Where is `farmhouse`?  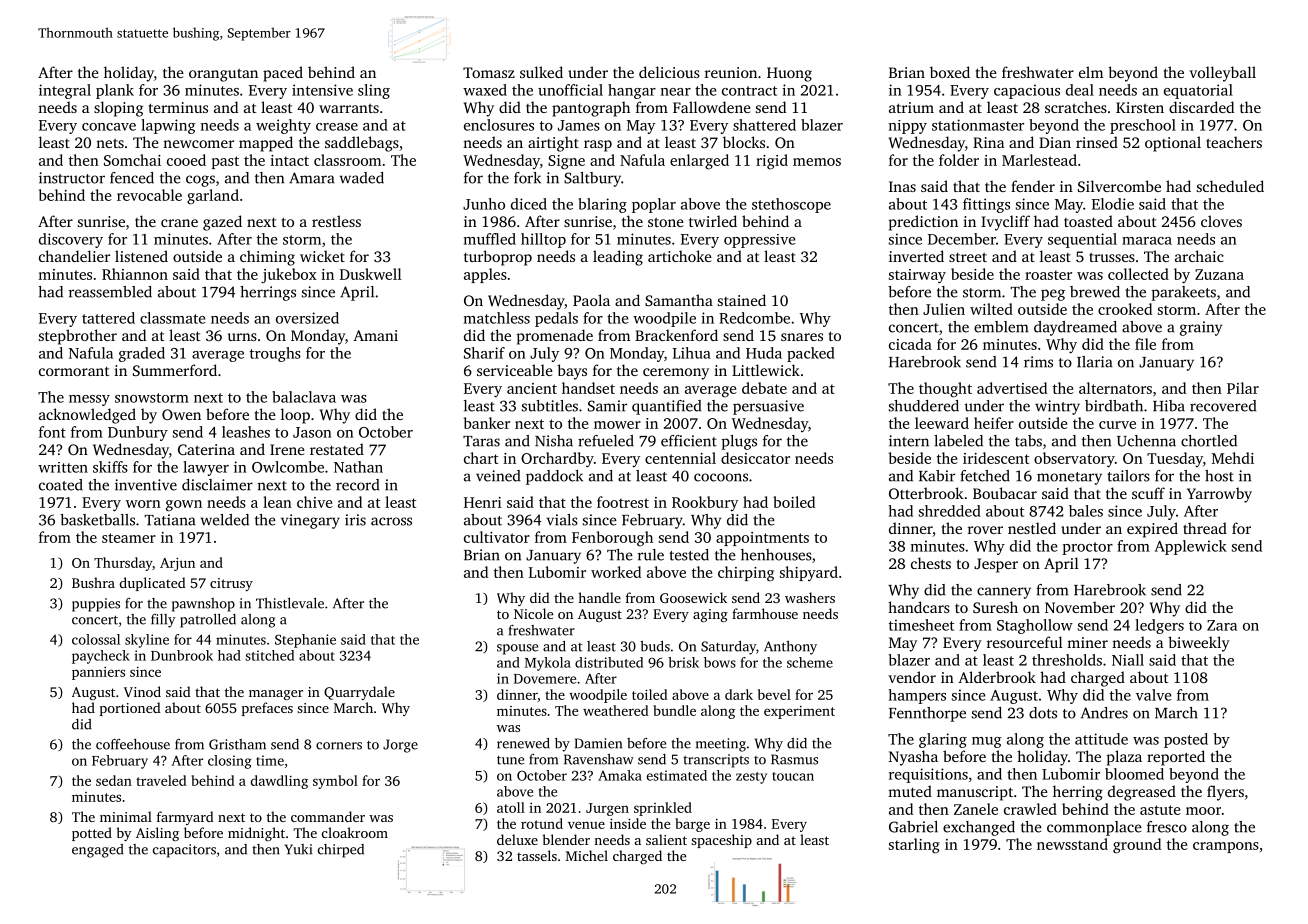
farmhouse is located at coordinates (765, 613).
